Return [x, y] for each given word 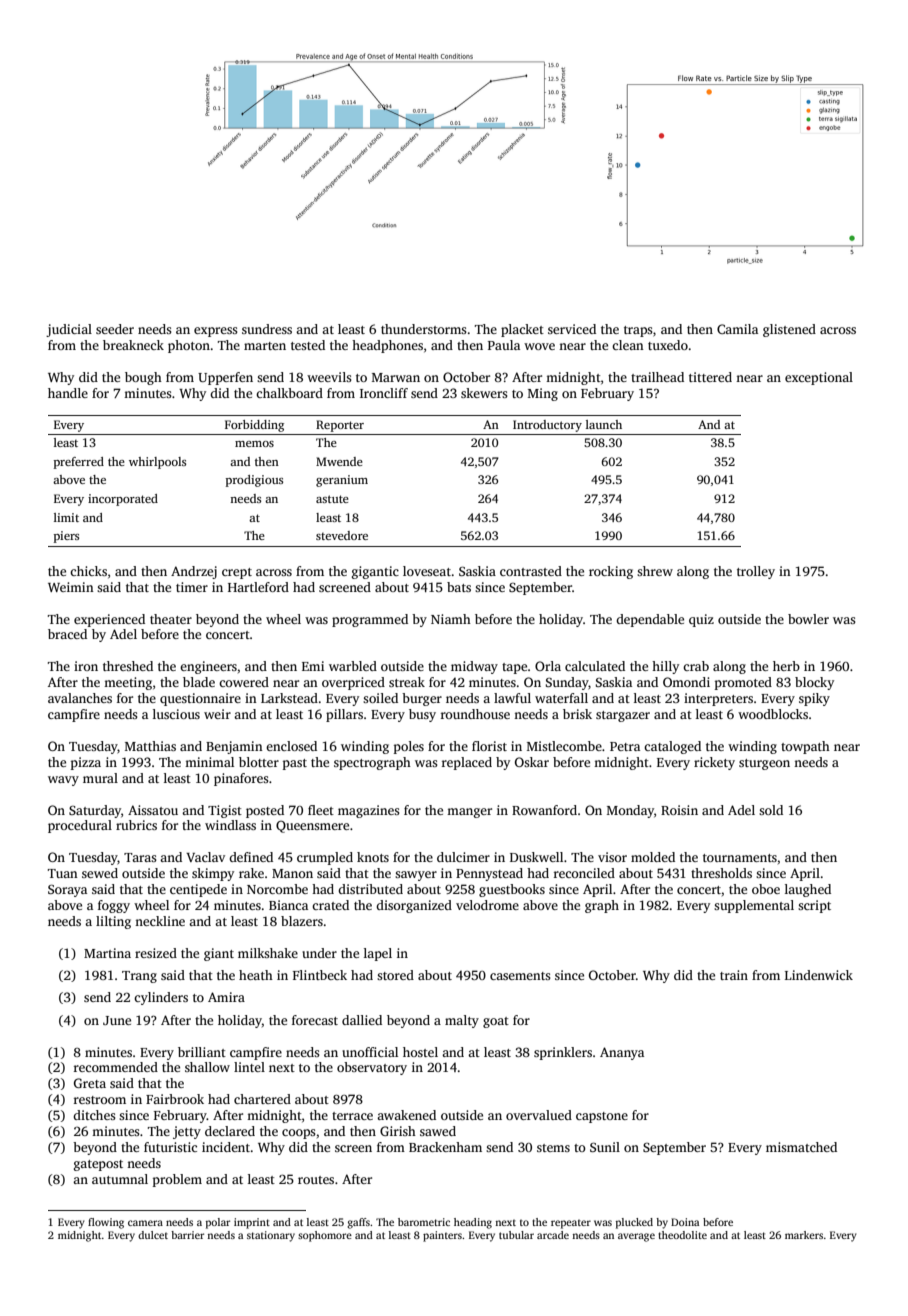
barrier [187, 1235]
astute [332, 499]
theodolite [682, 1235]
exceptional [819, 378]
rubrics [136, 825]
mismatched [801, 1147]
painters [442, 1236]
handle [68, 393]
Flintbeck [320, 975]
